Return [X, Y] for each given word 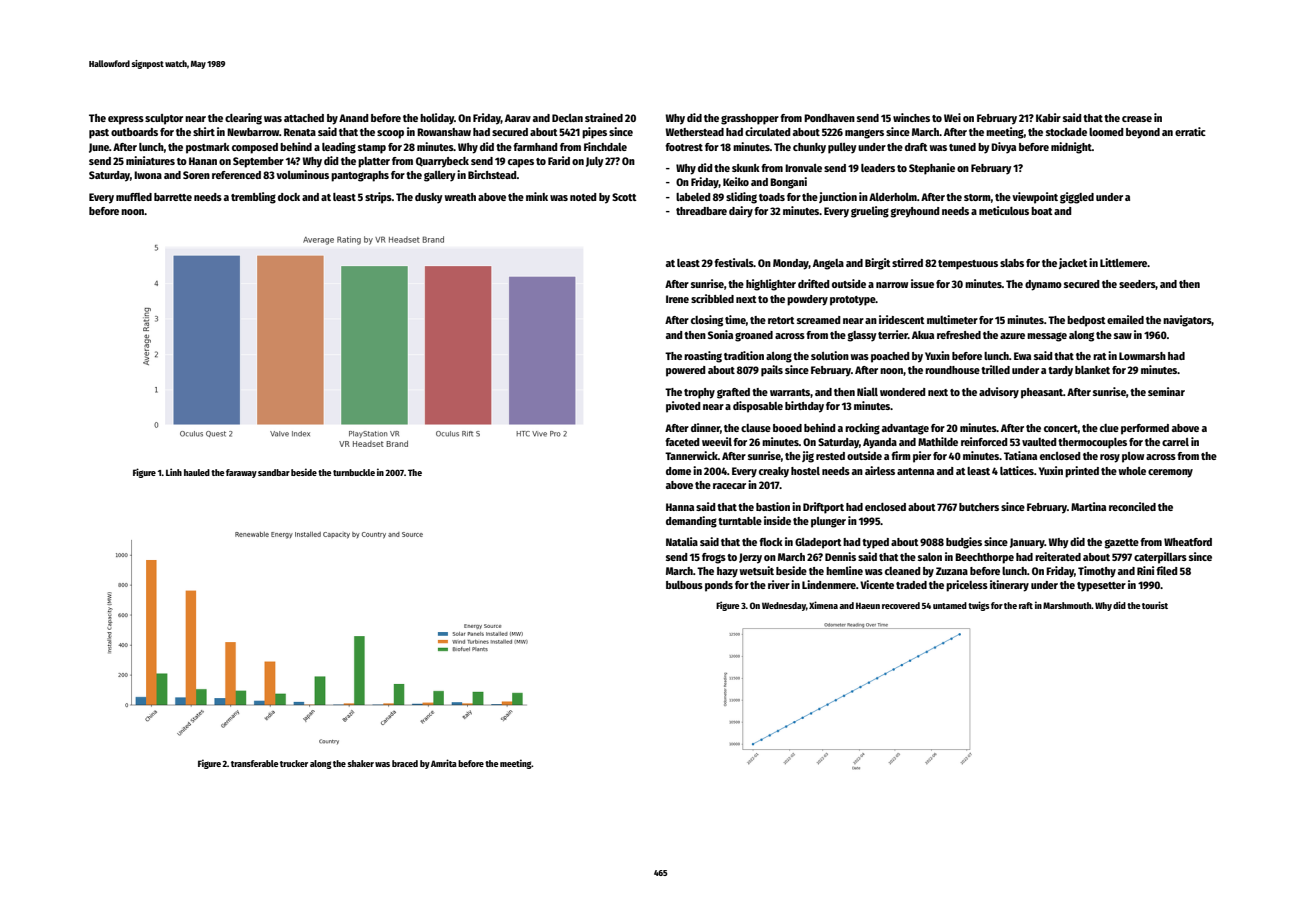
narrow [892, 285]
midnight [1071, 148]
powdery [807, 300]
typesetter [1101, 587]
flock [771, 542]
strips [378, 198]
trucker [294, 763]
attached [304, 118]
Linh [174, 472]
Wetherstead [694, 132]
